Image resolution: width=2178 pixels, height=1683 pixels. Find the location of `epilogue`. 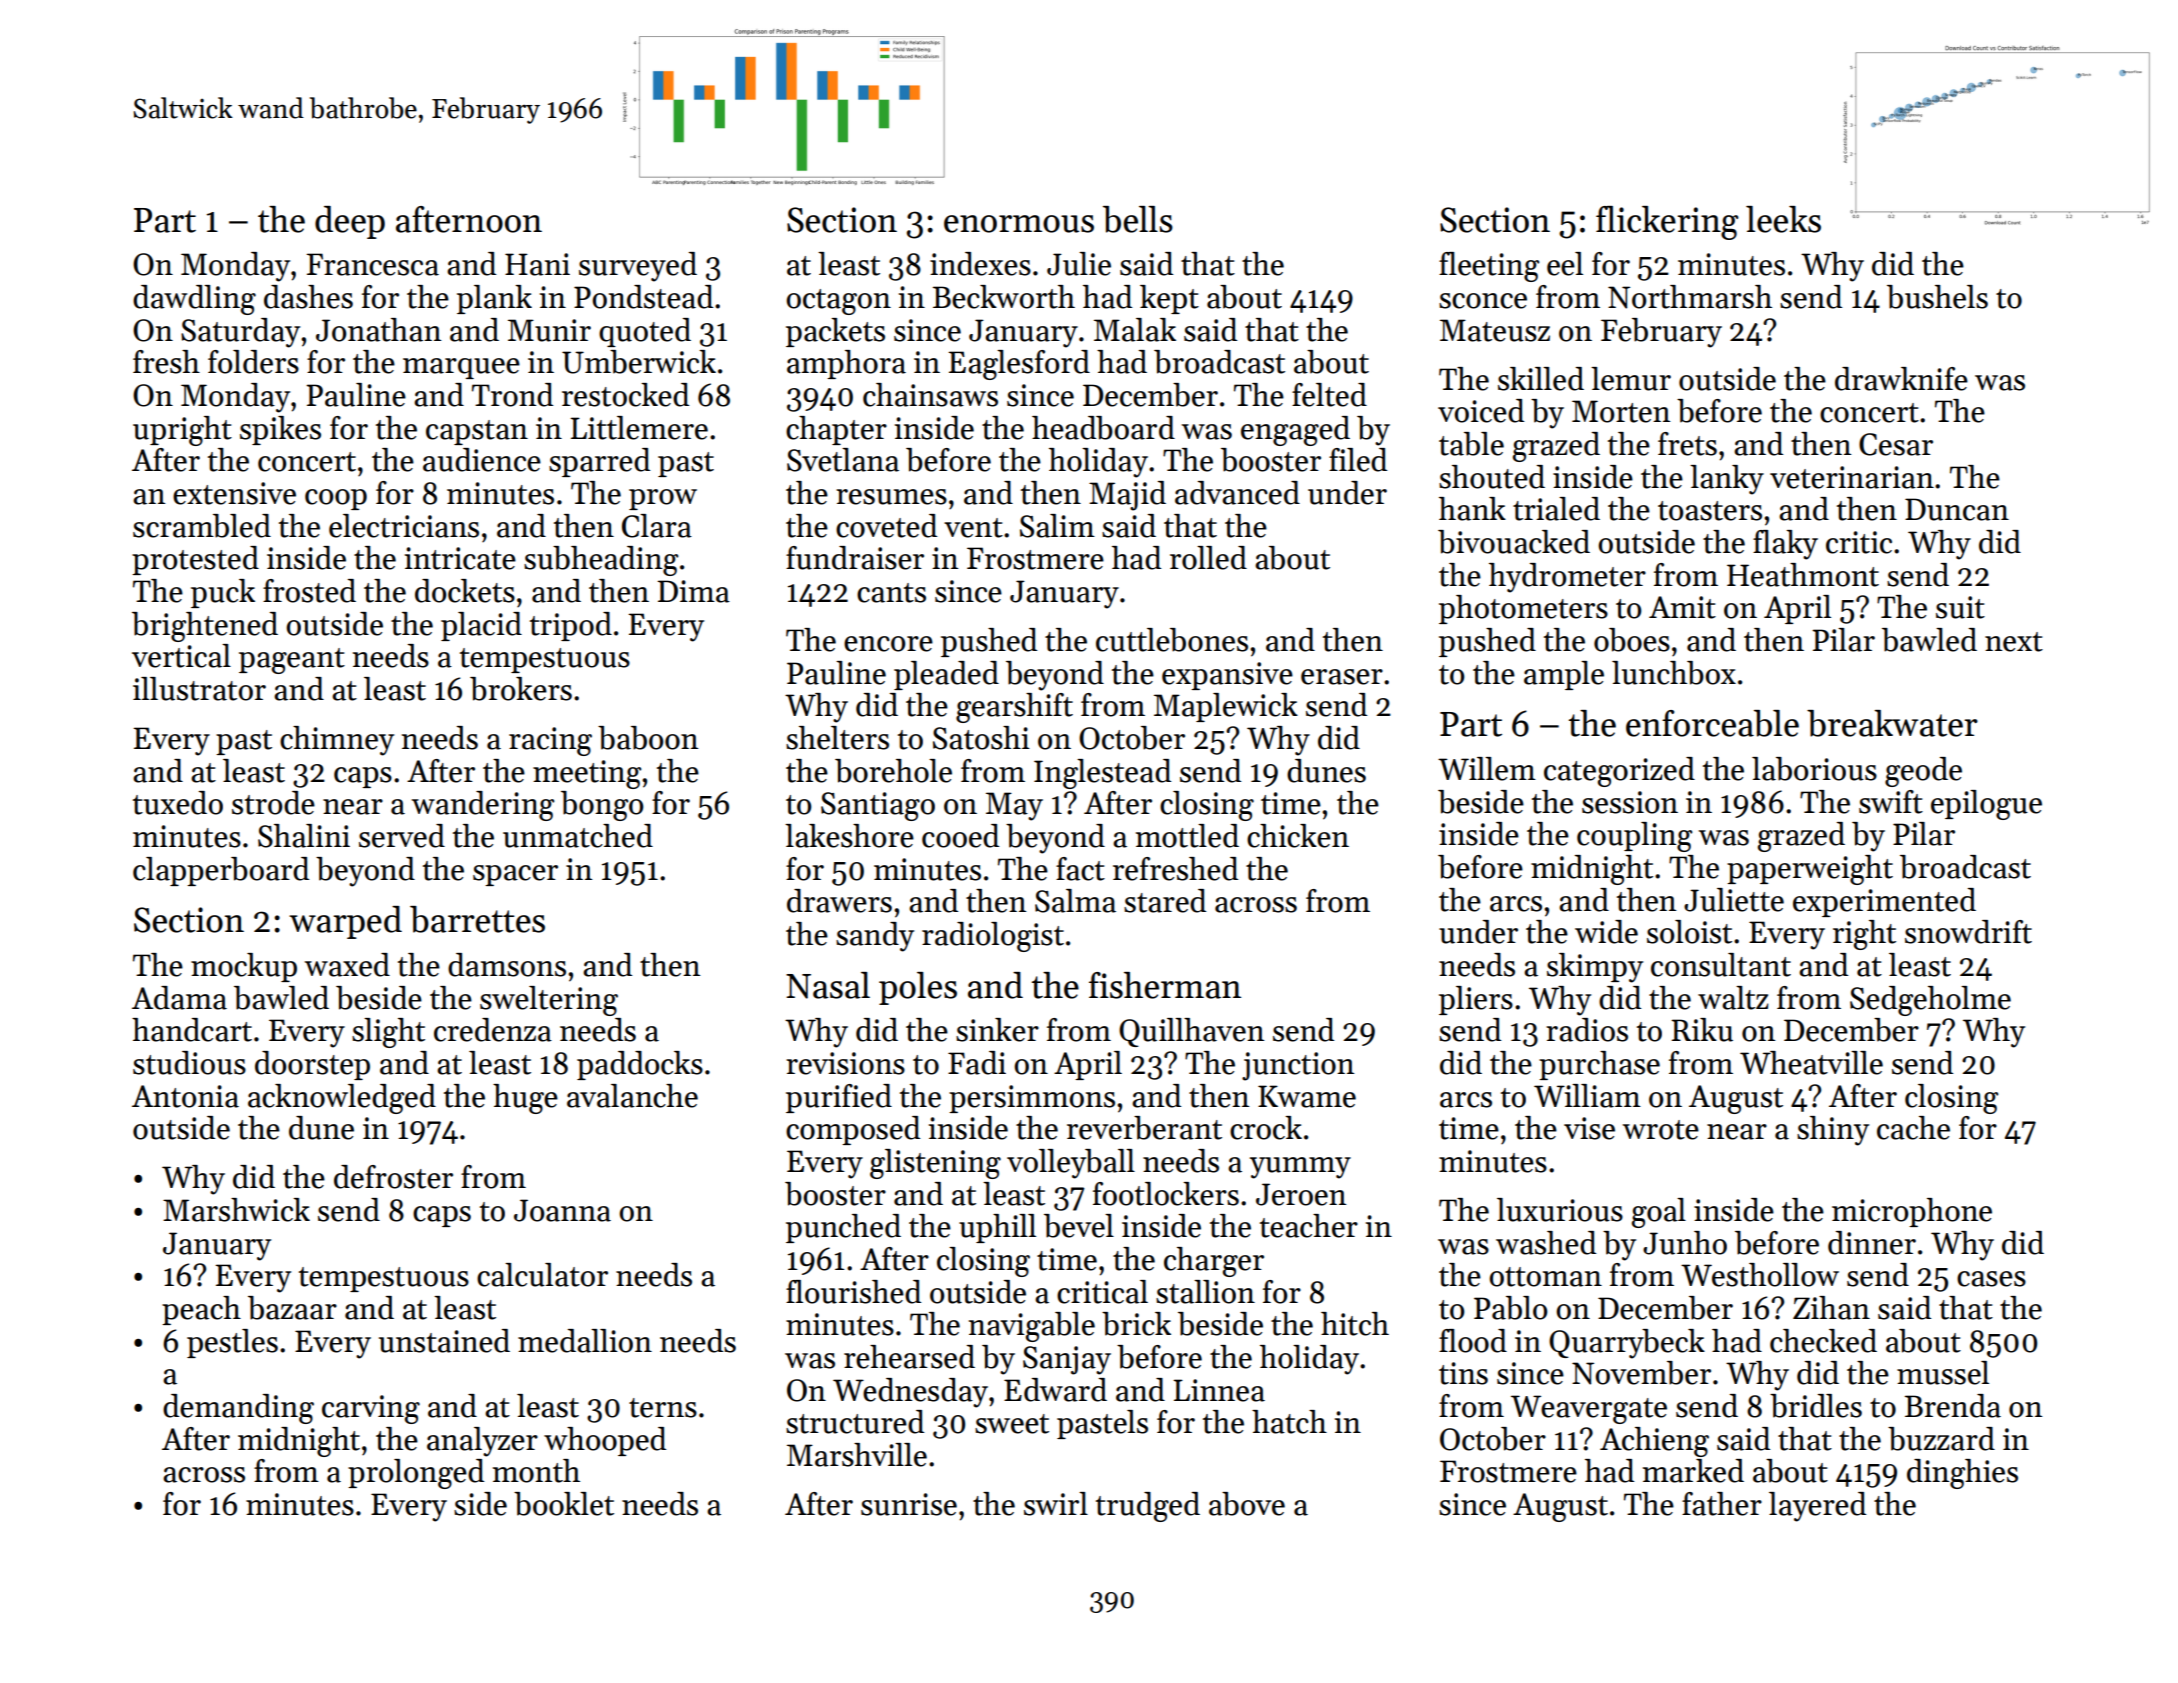

epilogue is located at coordinates (1986, 805).
